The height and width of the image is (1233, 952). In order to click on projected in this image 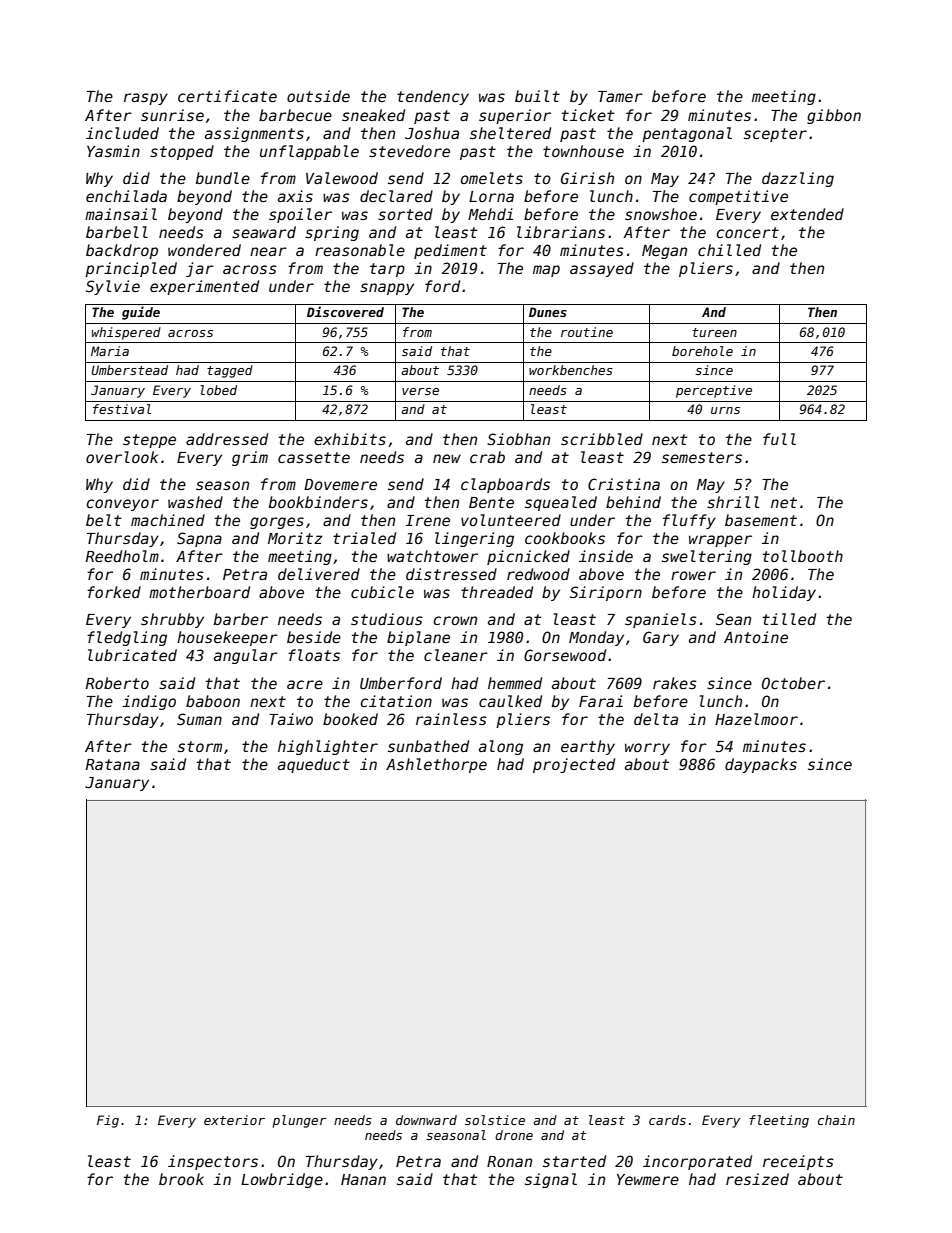, I will do `click(574, 765)`.
